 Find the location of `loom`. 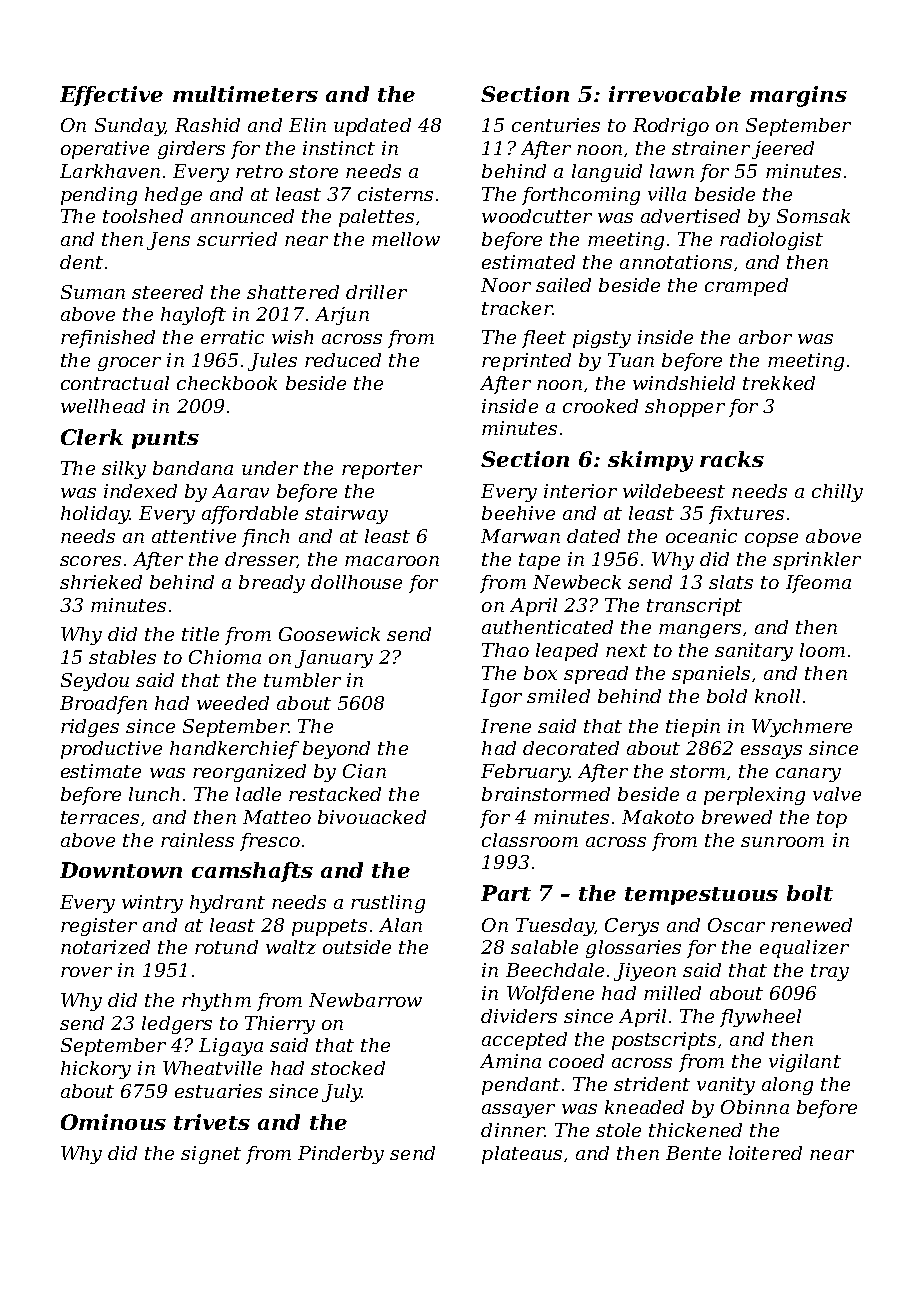

loom is located at coordinates (822, 650).
